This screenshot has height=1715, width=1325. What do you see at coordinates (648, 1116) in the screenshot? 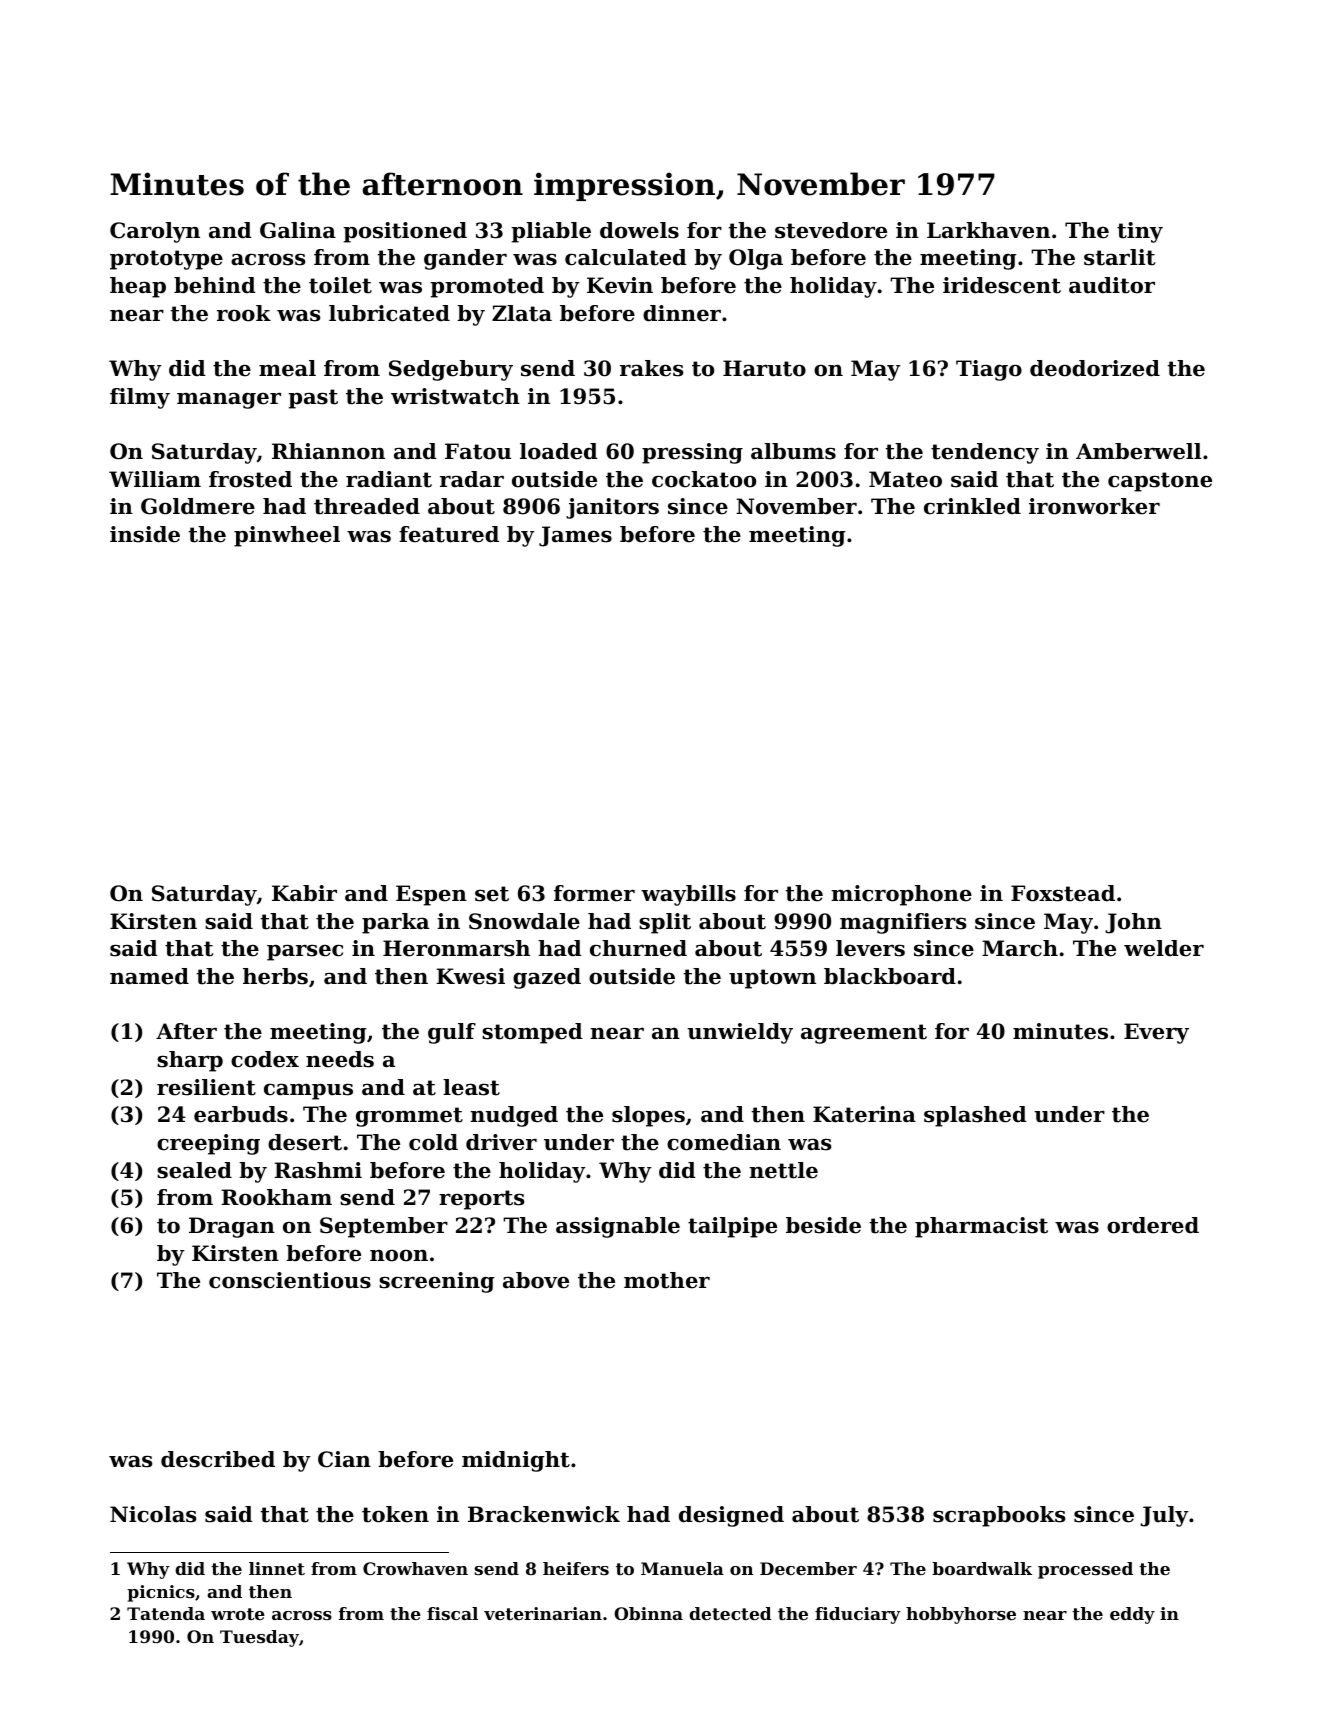
I see `slopes` at bounding box center [648, 1116].
